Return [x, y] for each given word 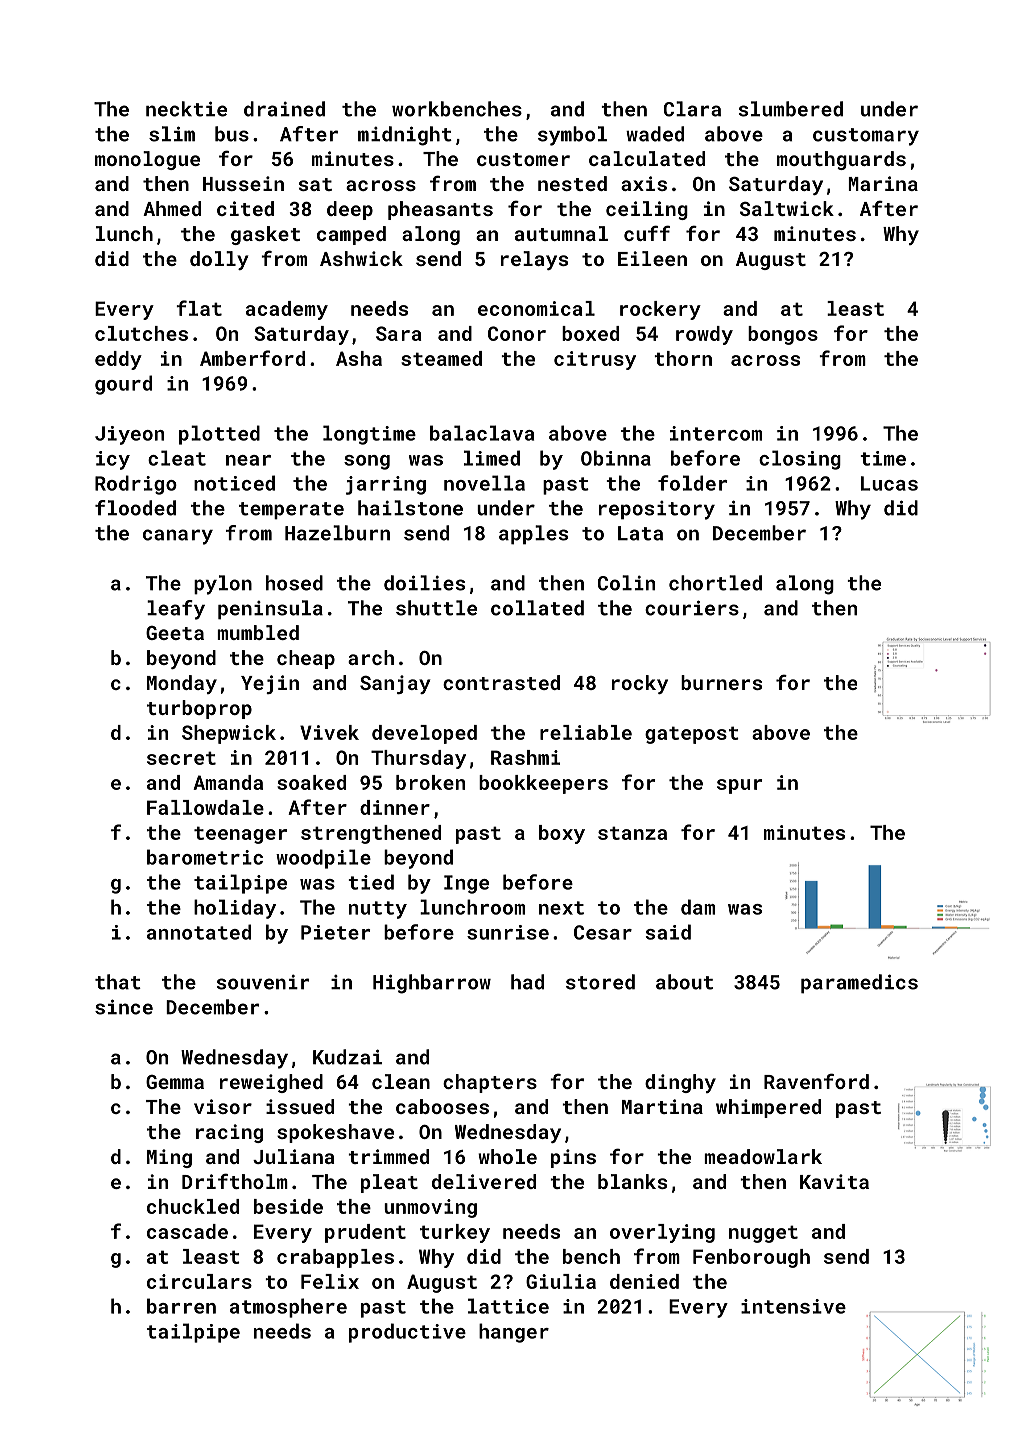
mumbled [258, 632]
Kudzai [347, 1057]
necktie [186, 109]
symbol [572, 136]
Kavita [834, 1181]
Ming [169, 1158]
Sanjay [395, 684]
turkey [455, 1233]
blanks [632, 1181]
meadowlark [763, 1156]
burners [721, 682]
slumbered [791, 109]
